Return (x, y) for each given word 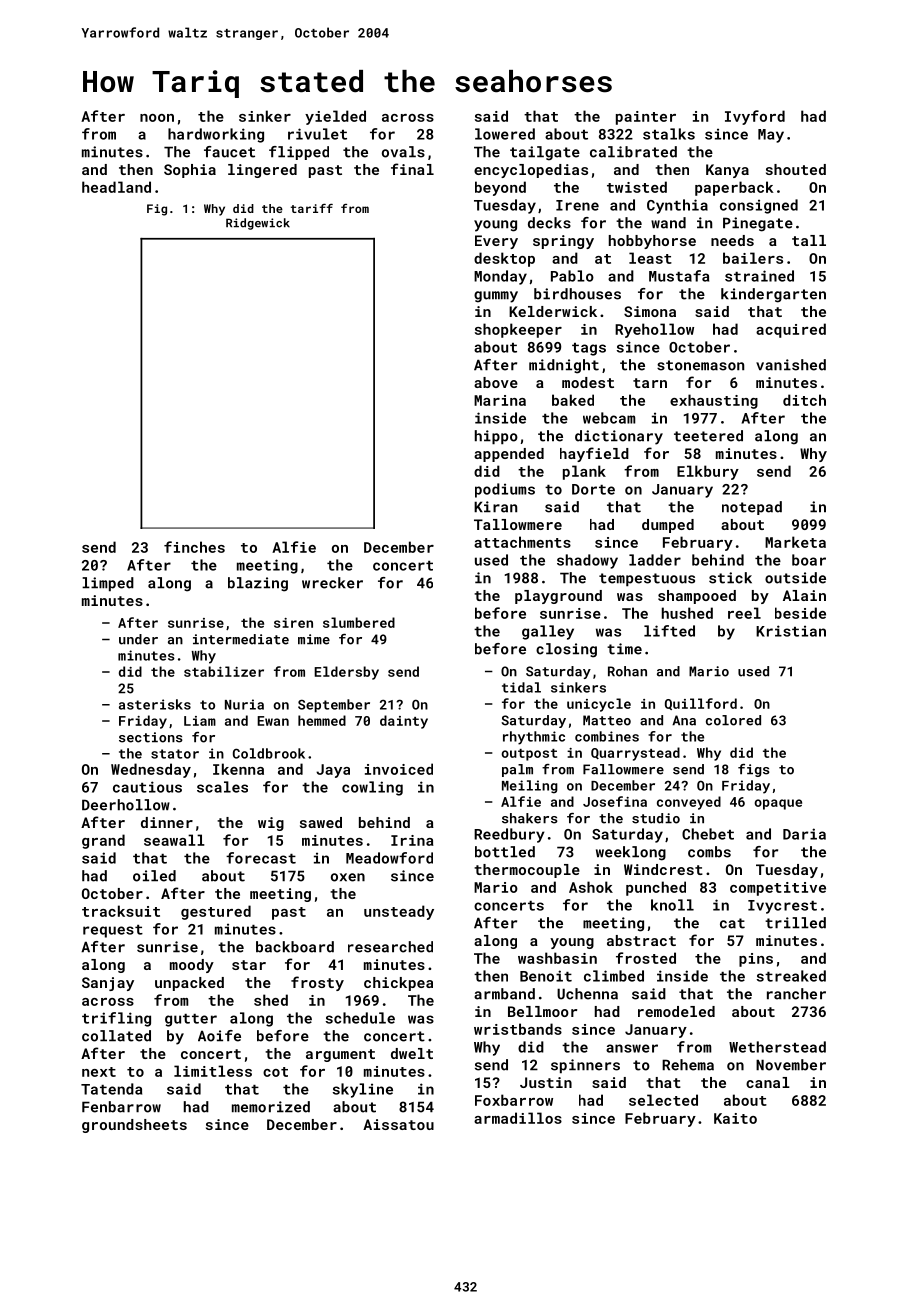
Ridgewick (258, 224)
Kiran (495, 507)
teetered (708, 436)
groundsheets (134, 1126)
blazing (258, 584)
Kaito (735, 1118)
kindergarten (773, 295)
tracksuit (121, 911)
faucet (229, 152)
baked (573, 400)
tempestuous (647, 579)
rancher (796, 994)
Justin (546, 1082)
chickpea (398, 984)
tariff (312, 208)
